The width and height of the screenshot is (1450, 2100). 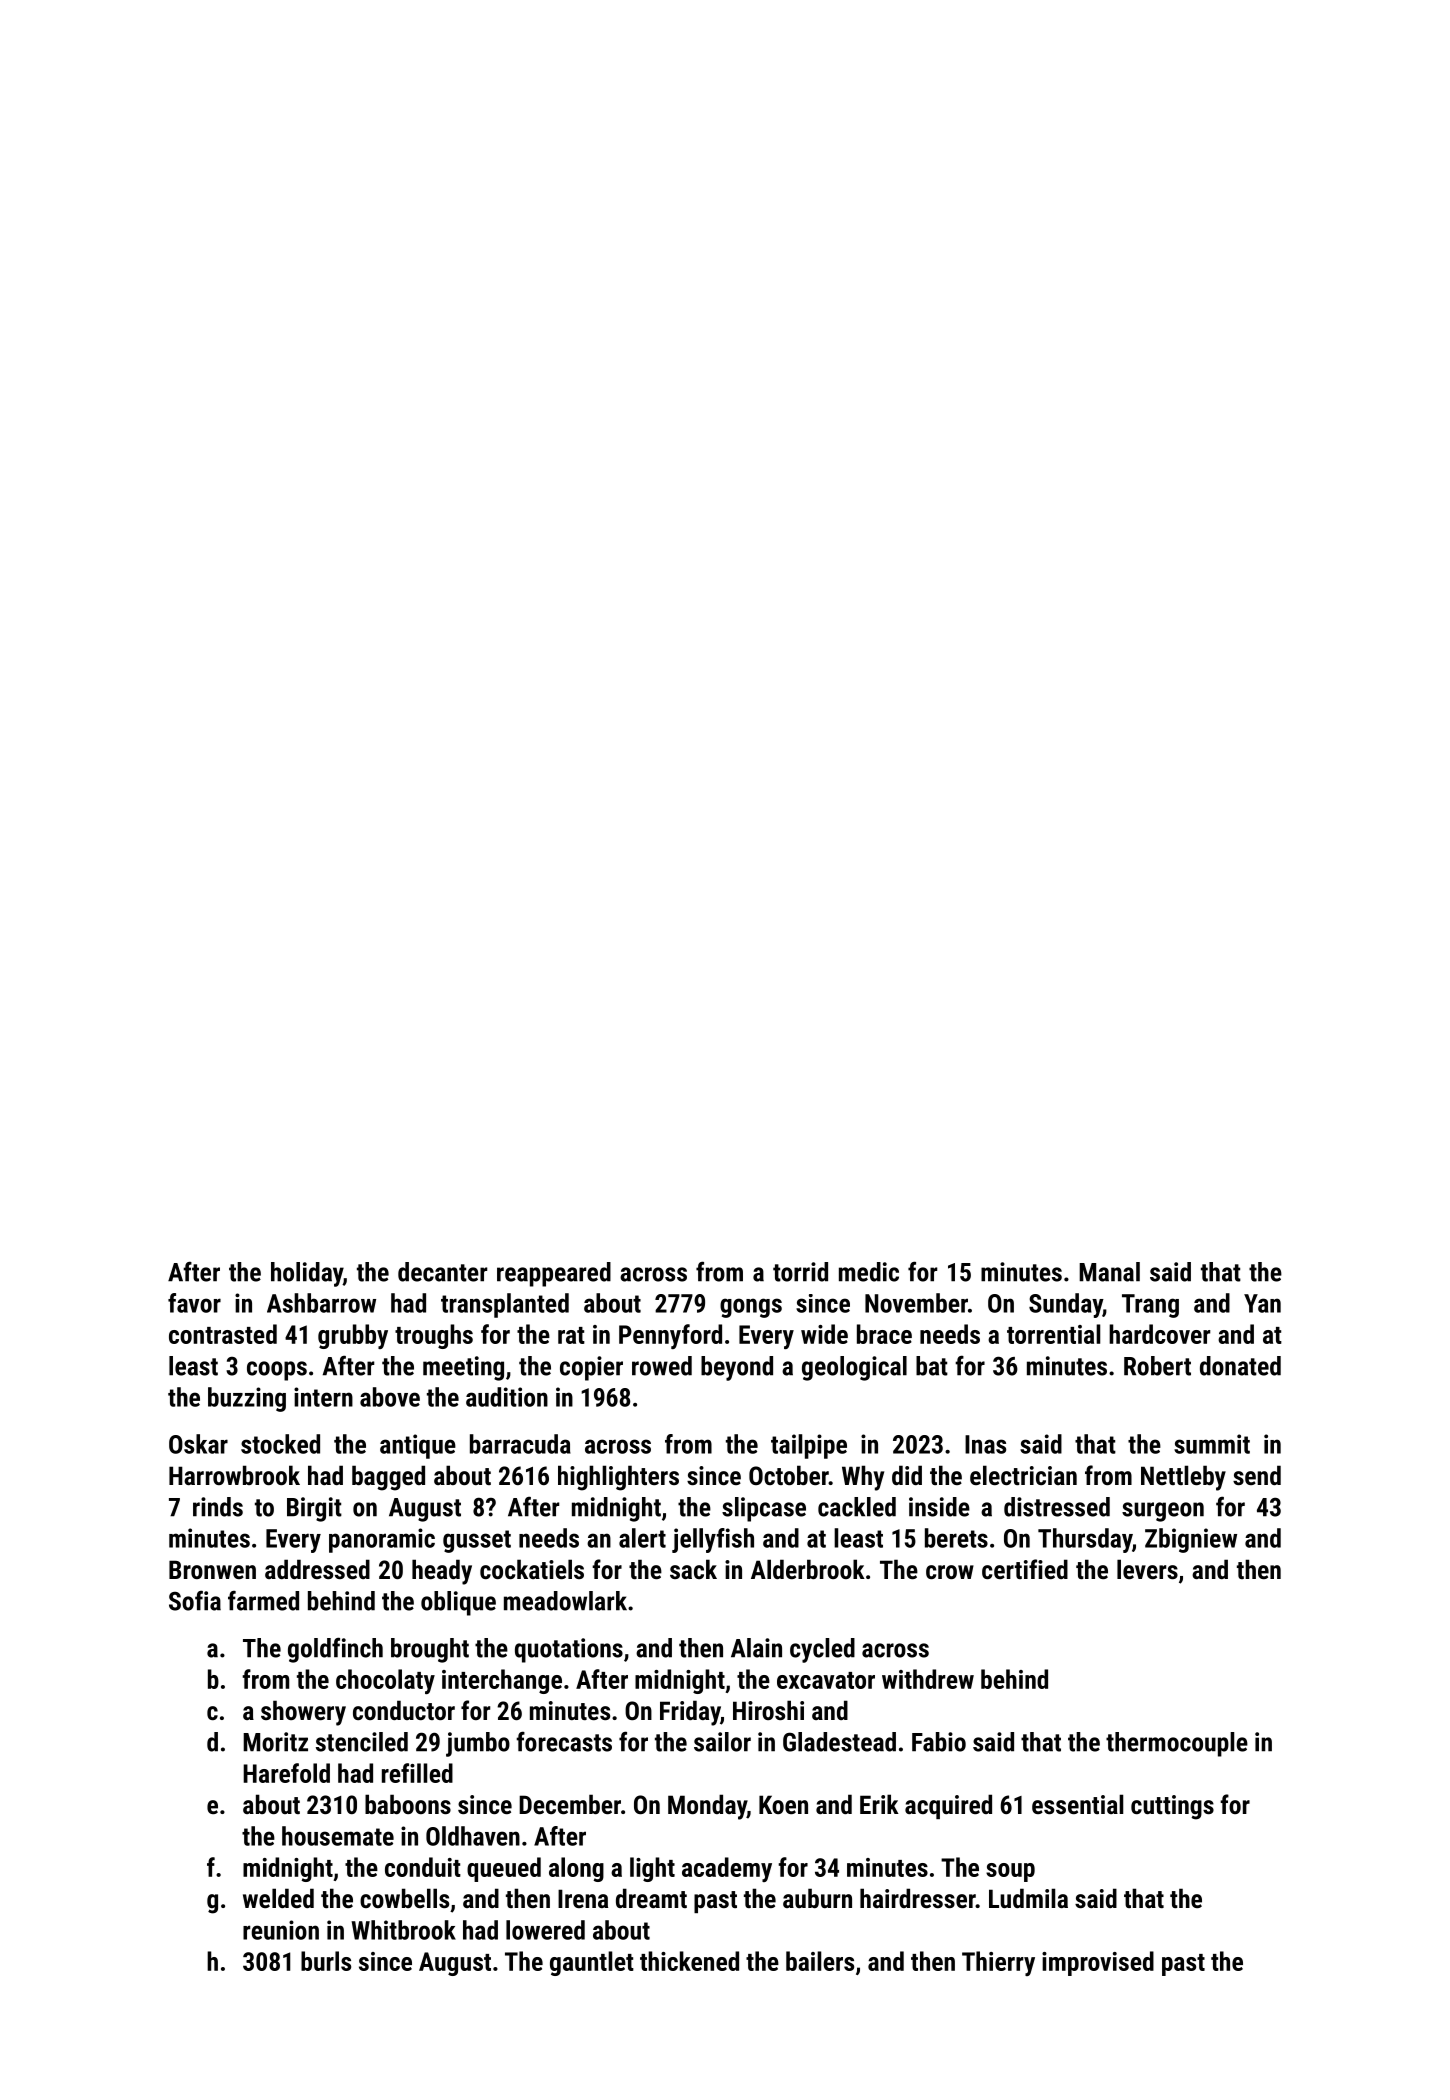 What do you see at coordinates (1177, 1744) in the screenshot?
I see `thermocouple` at bounding box center [1177, 1744].
